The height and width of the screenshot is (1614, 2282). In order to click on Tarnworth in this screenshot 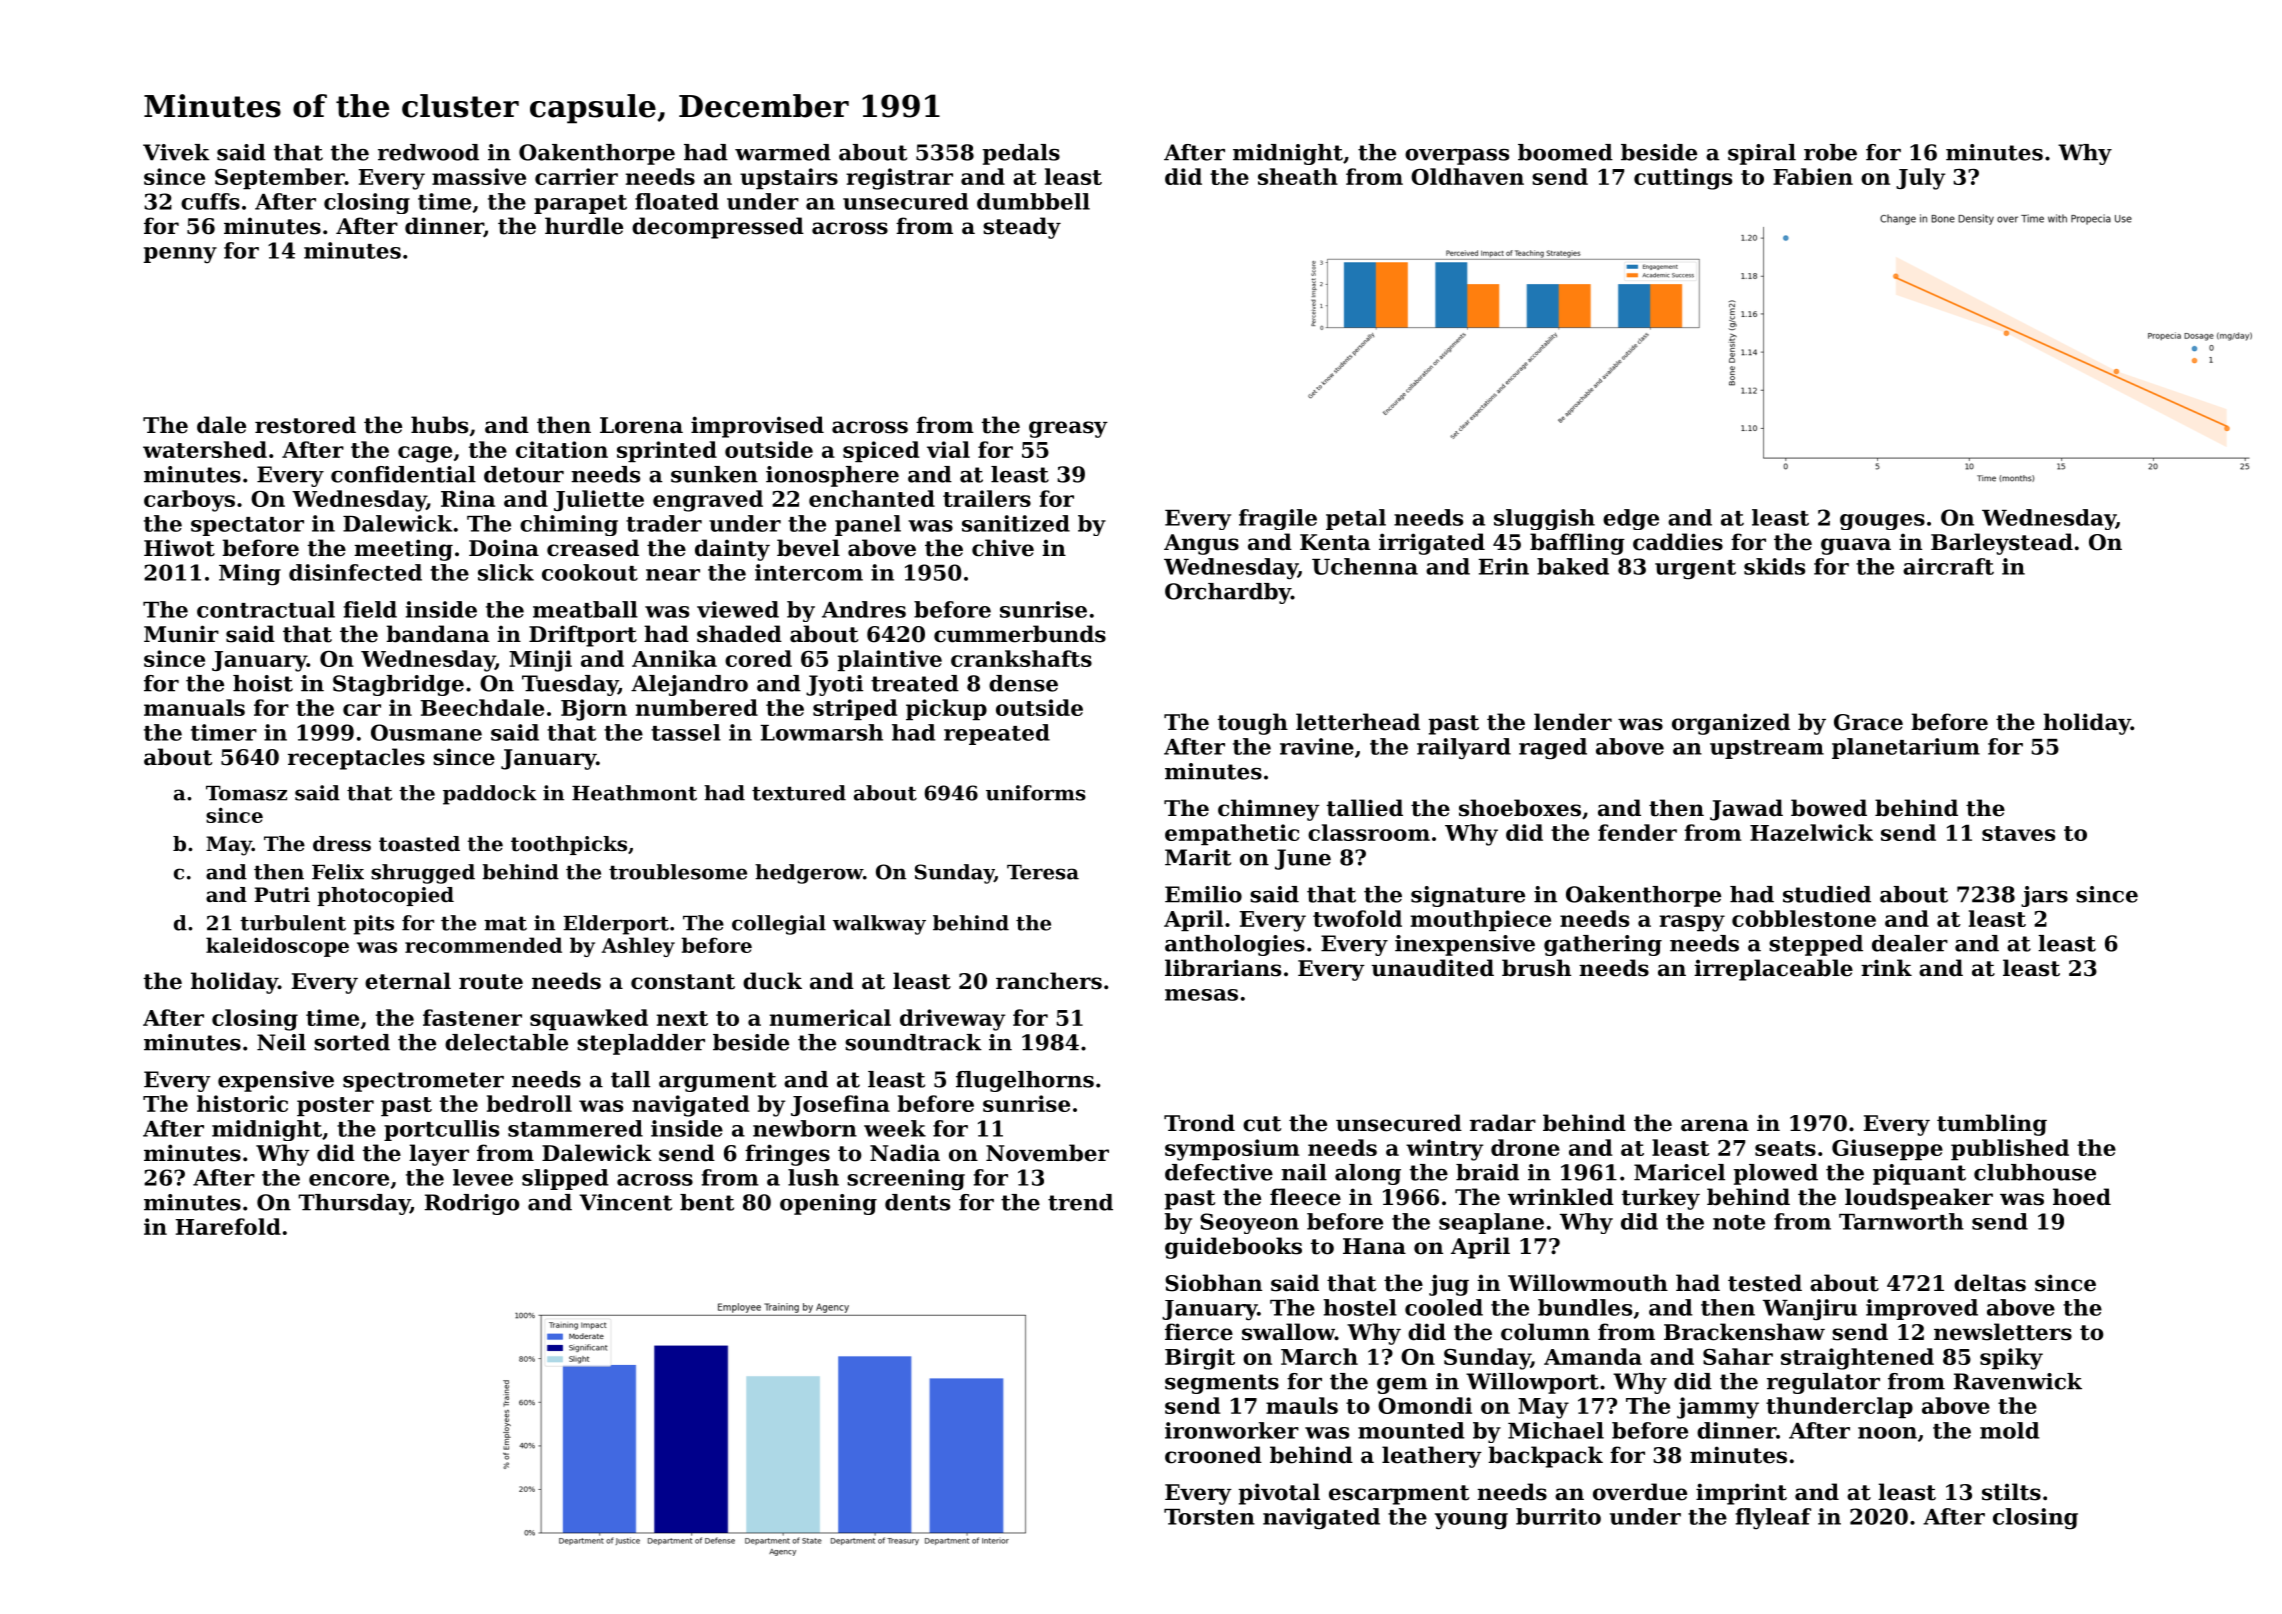, I will do `click(1901, 1221)`.
